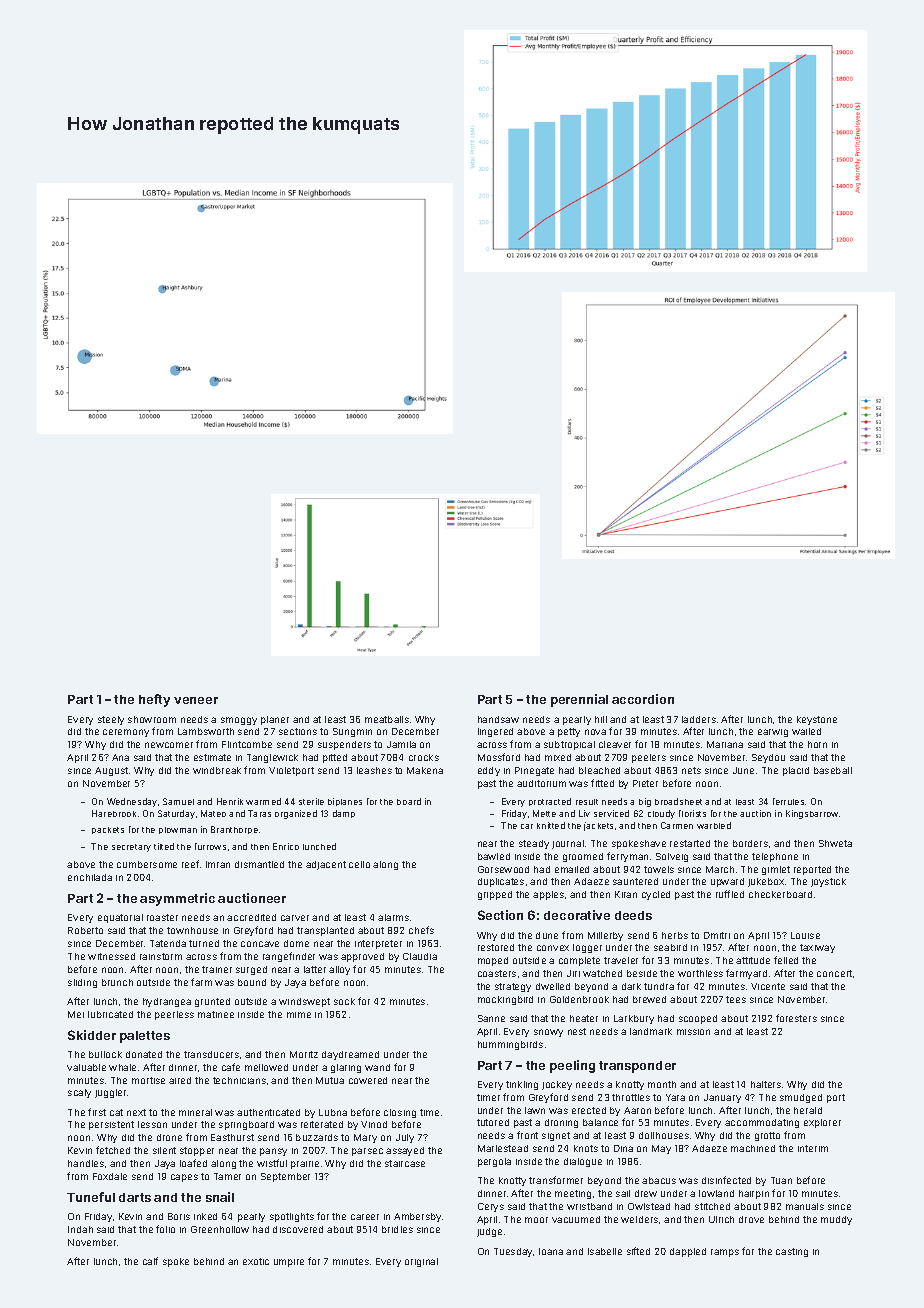  What do you see at coordinates (350, 1055) in the screenshot?
I see `daydreamed` at bounding box center [350, 1055].
